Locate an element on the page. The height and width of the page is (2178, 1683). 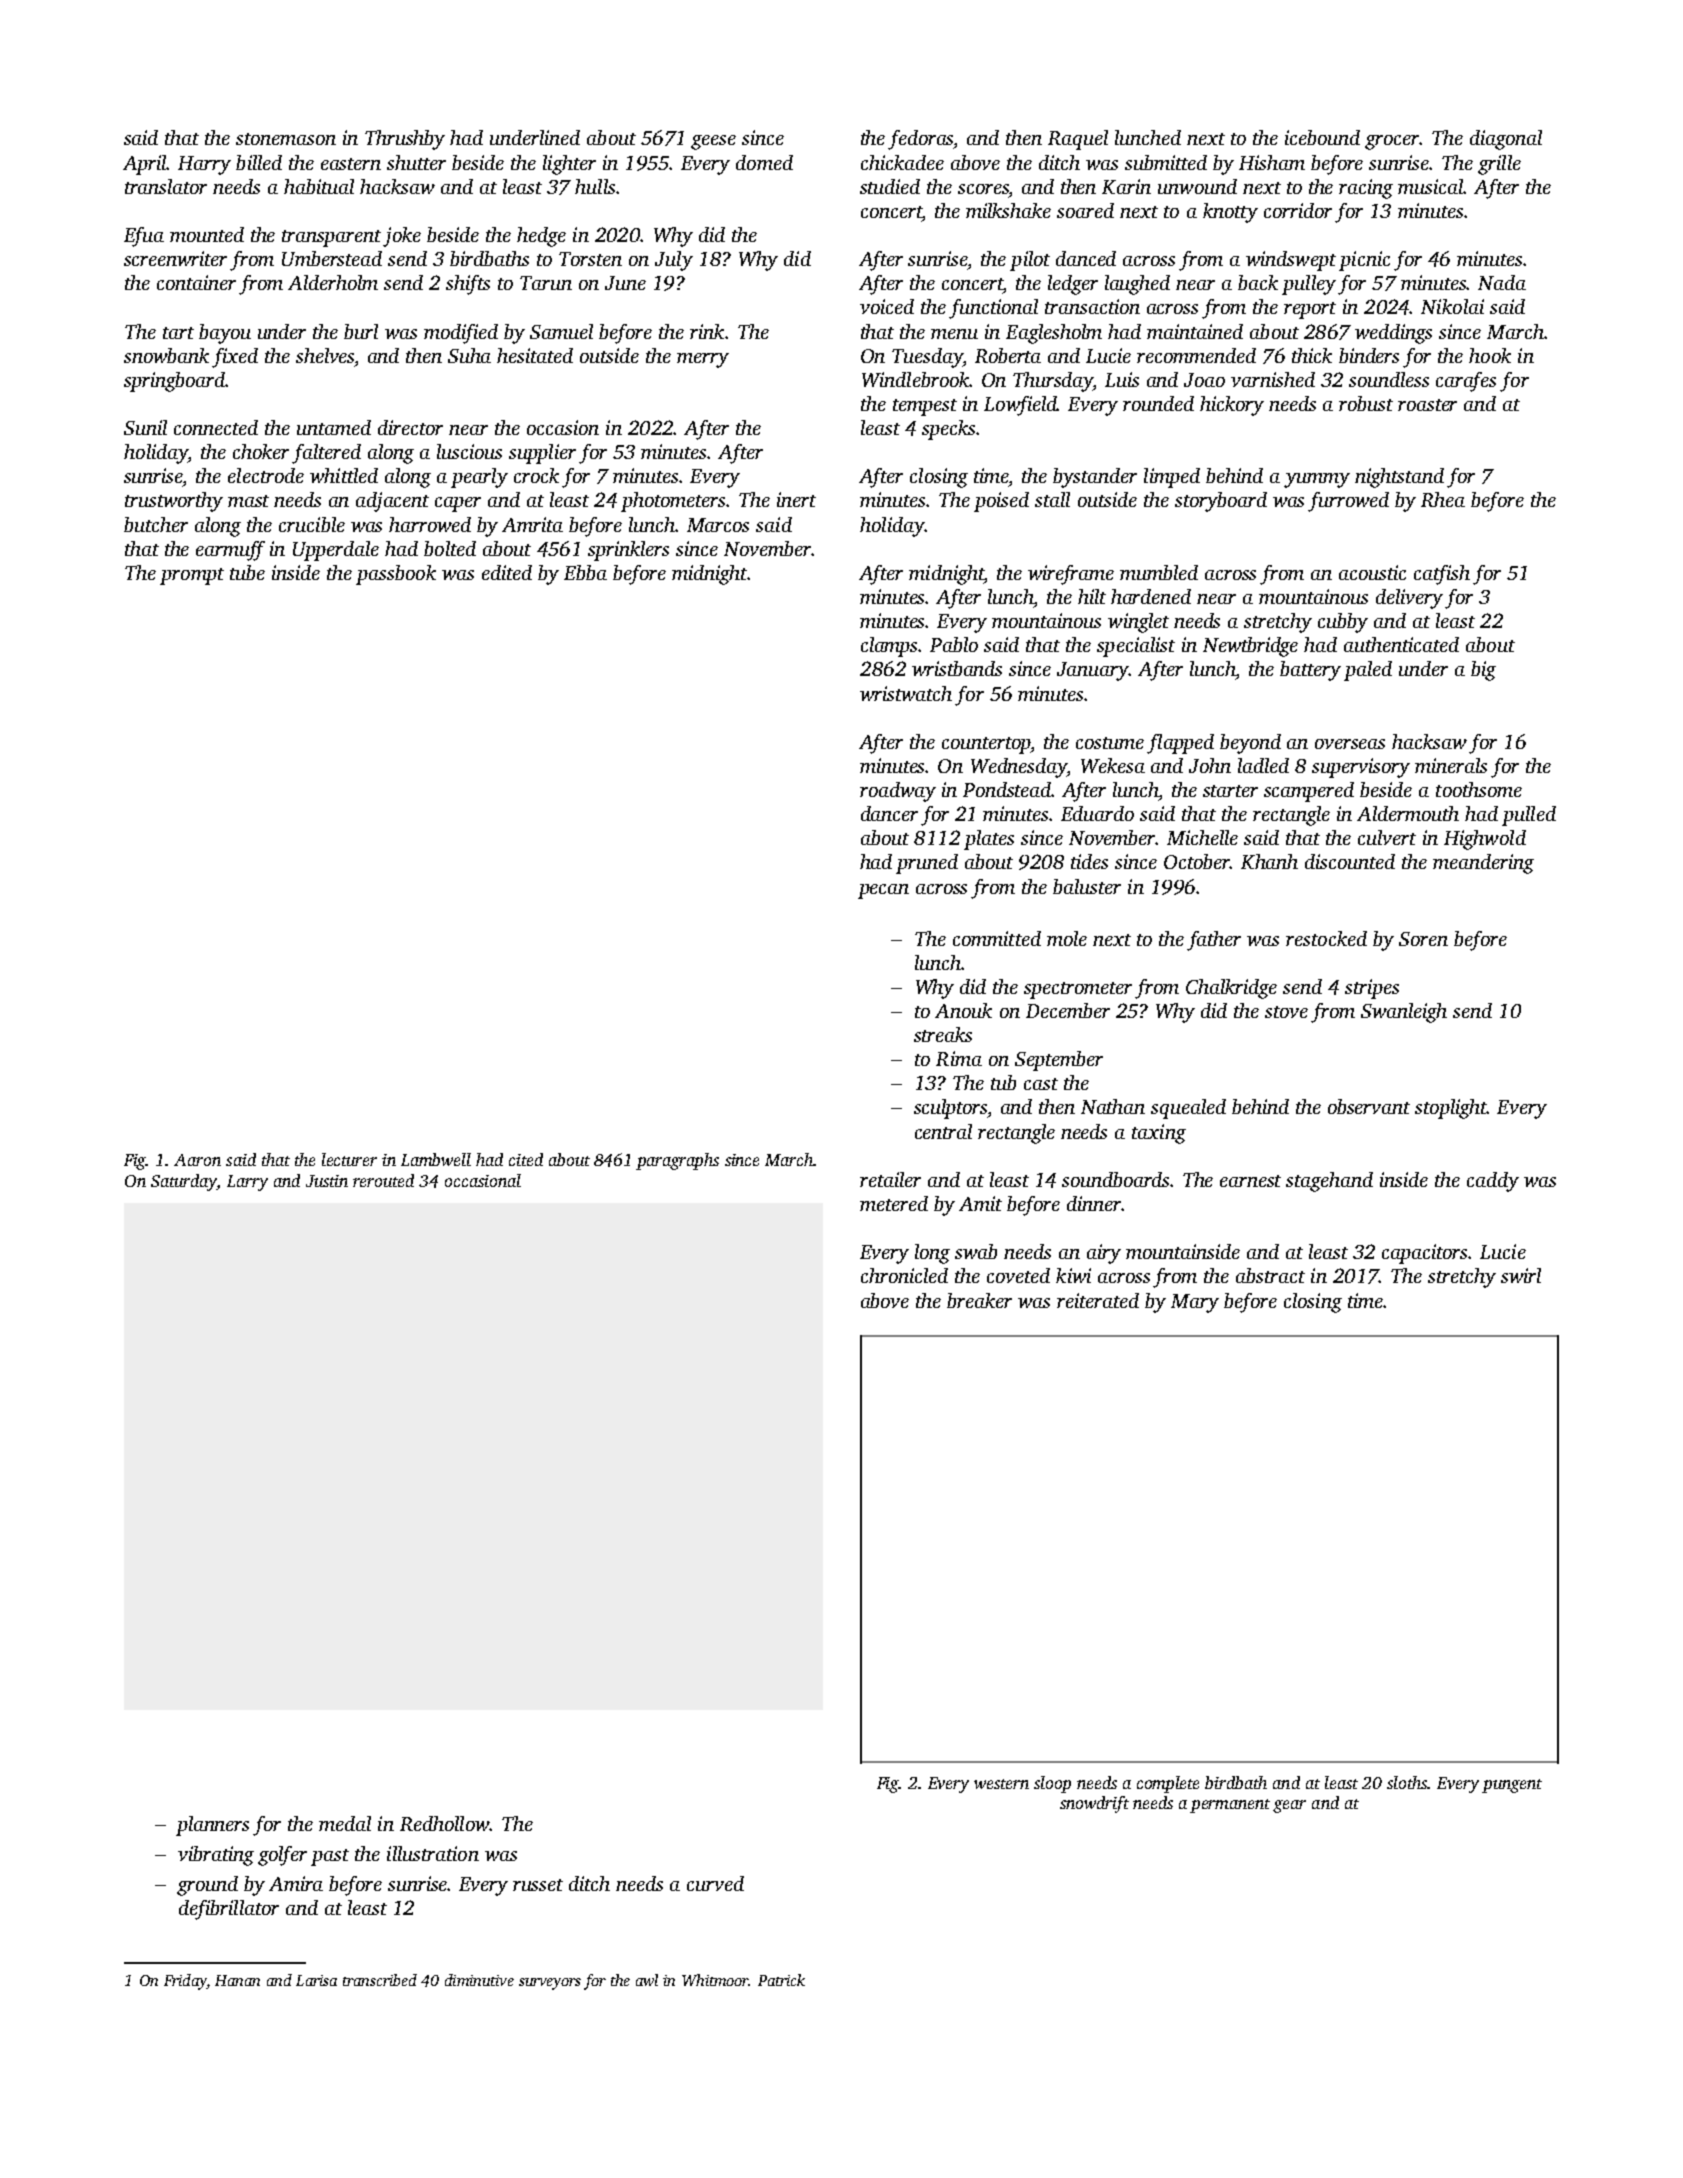
passbook is located at coordinates (396, 575).
